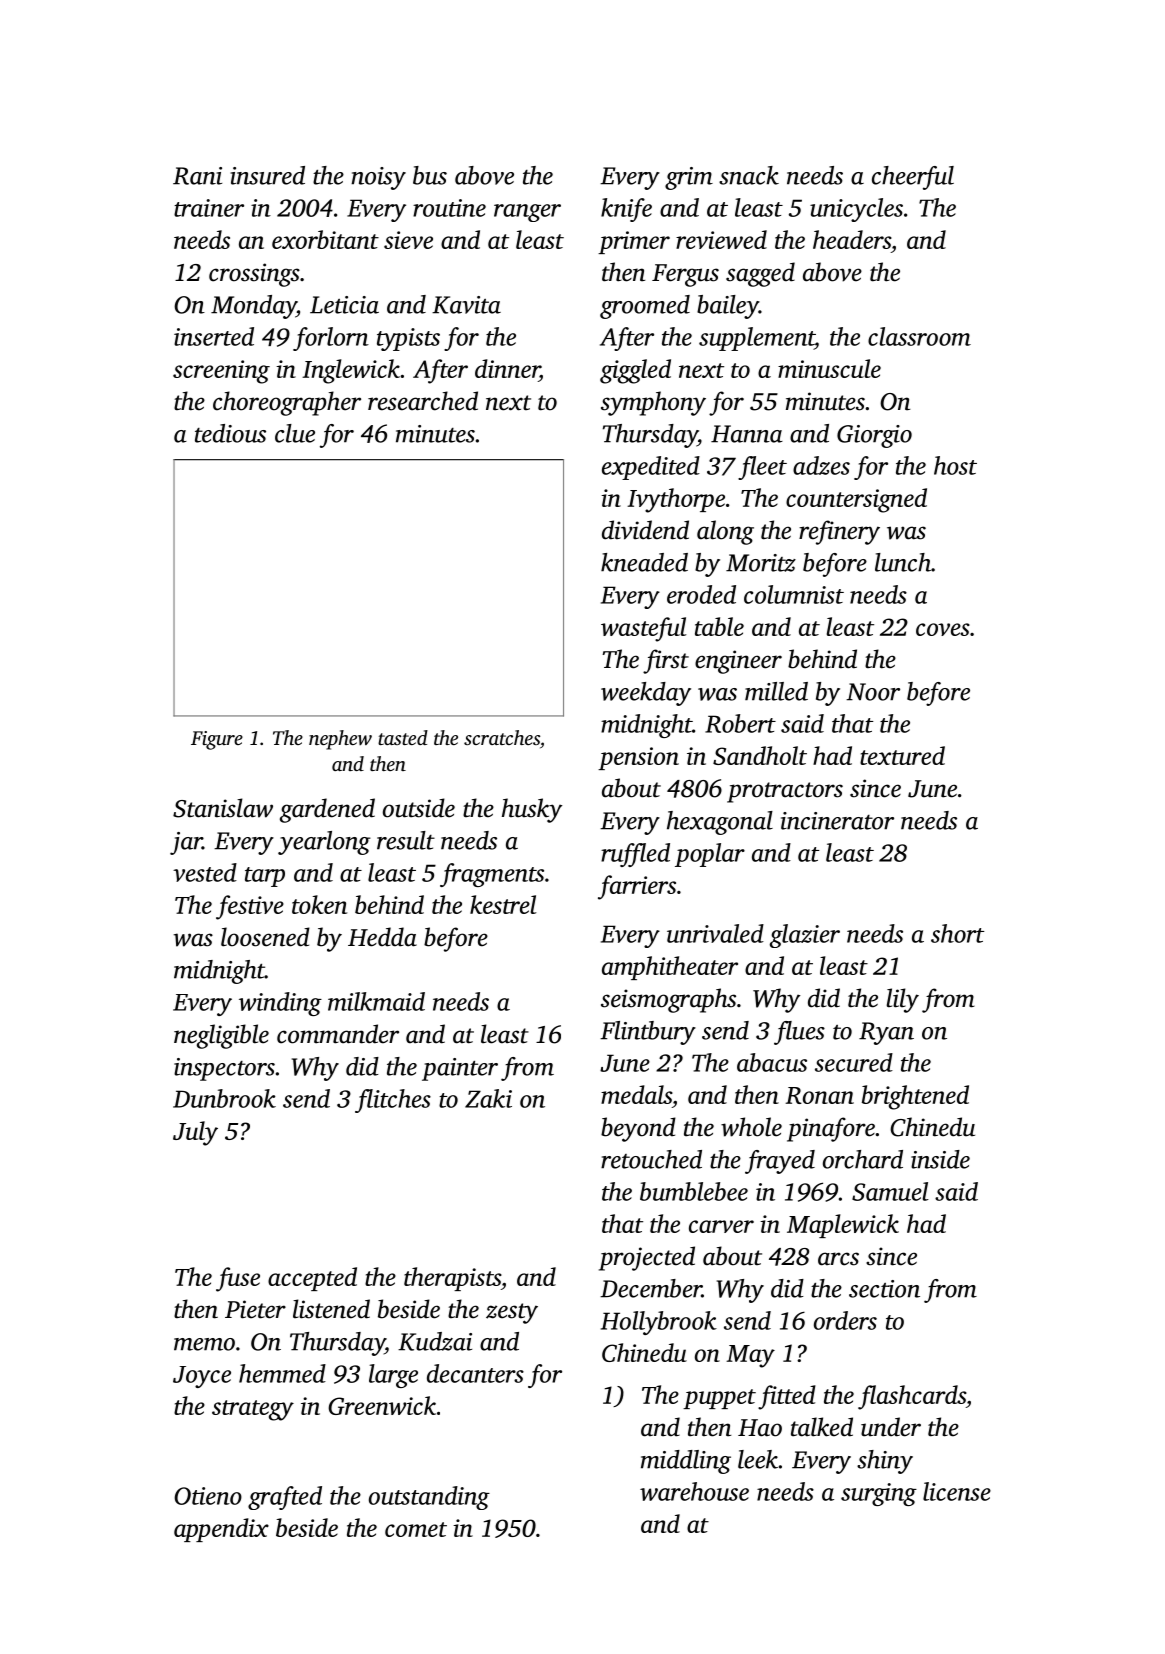 The image size is (1165, 1654). I want to click on kestrel, so click(503, 904).
